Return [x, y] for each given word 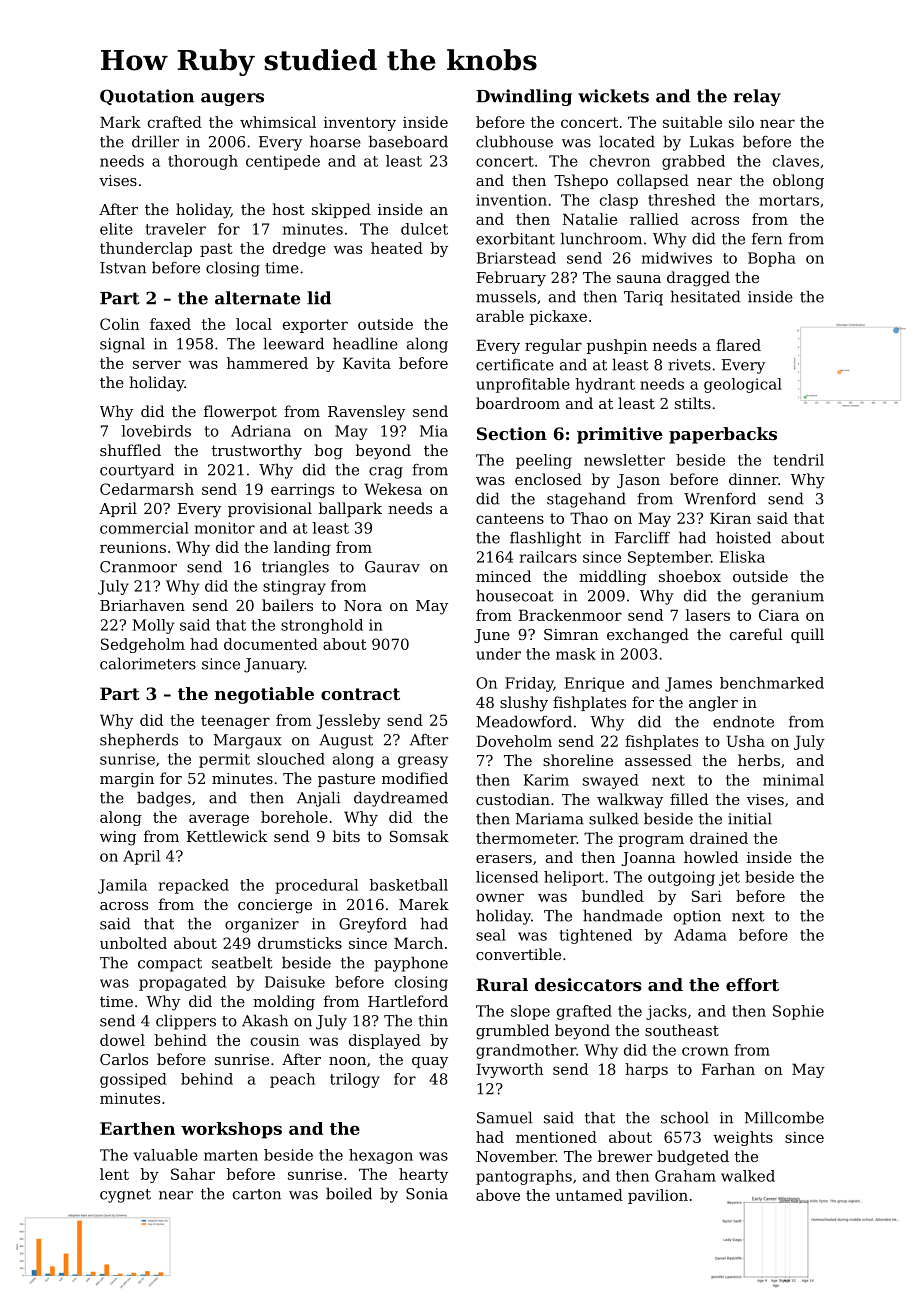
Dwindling [524, 97]
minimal [793, 780]
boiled [349, 1193]
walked [748, 1176]
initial [750, 818]
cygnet [125, 1196]
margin [127, 780]
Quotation [147, 97]
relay [757, 97]
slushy [524, 704]
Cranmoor [138, 567]
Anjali [319, 799]
